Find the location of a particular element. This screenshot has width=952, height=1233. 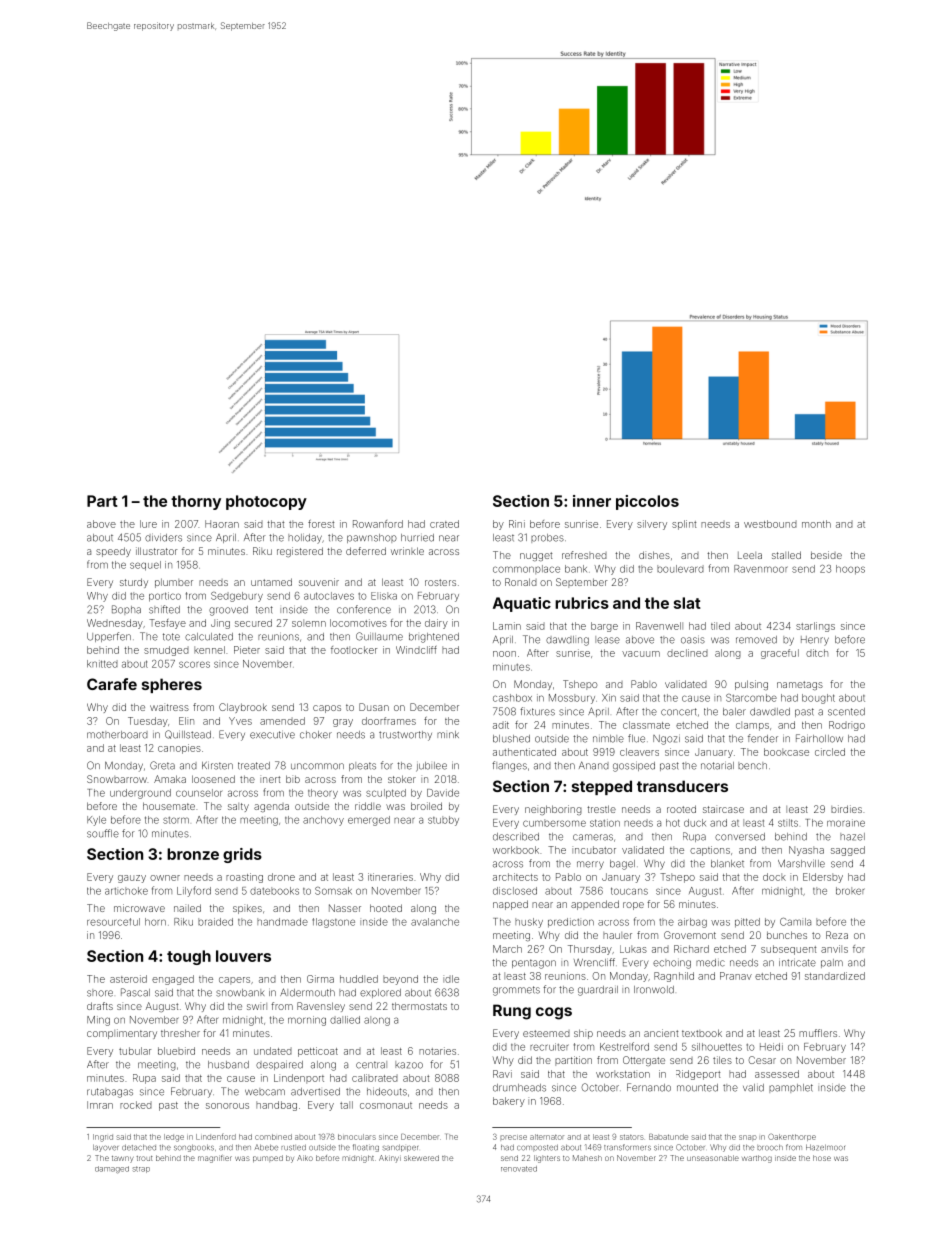

portico is located at coordinates (165, 597).
